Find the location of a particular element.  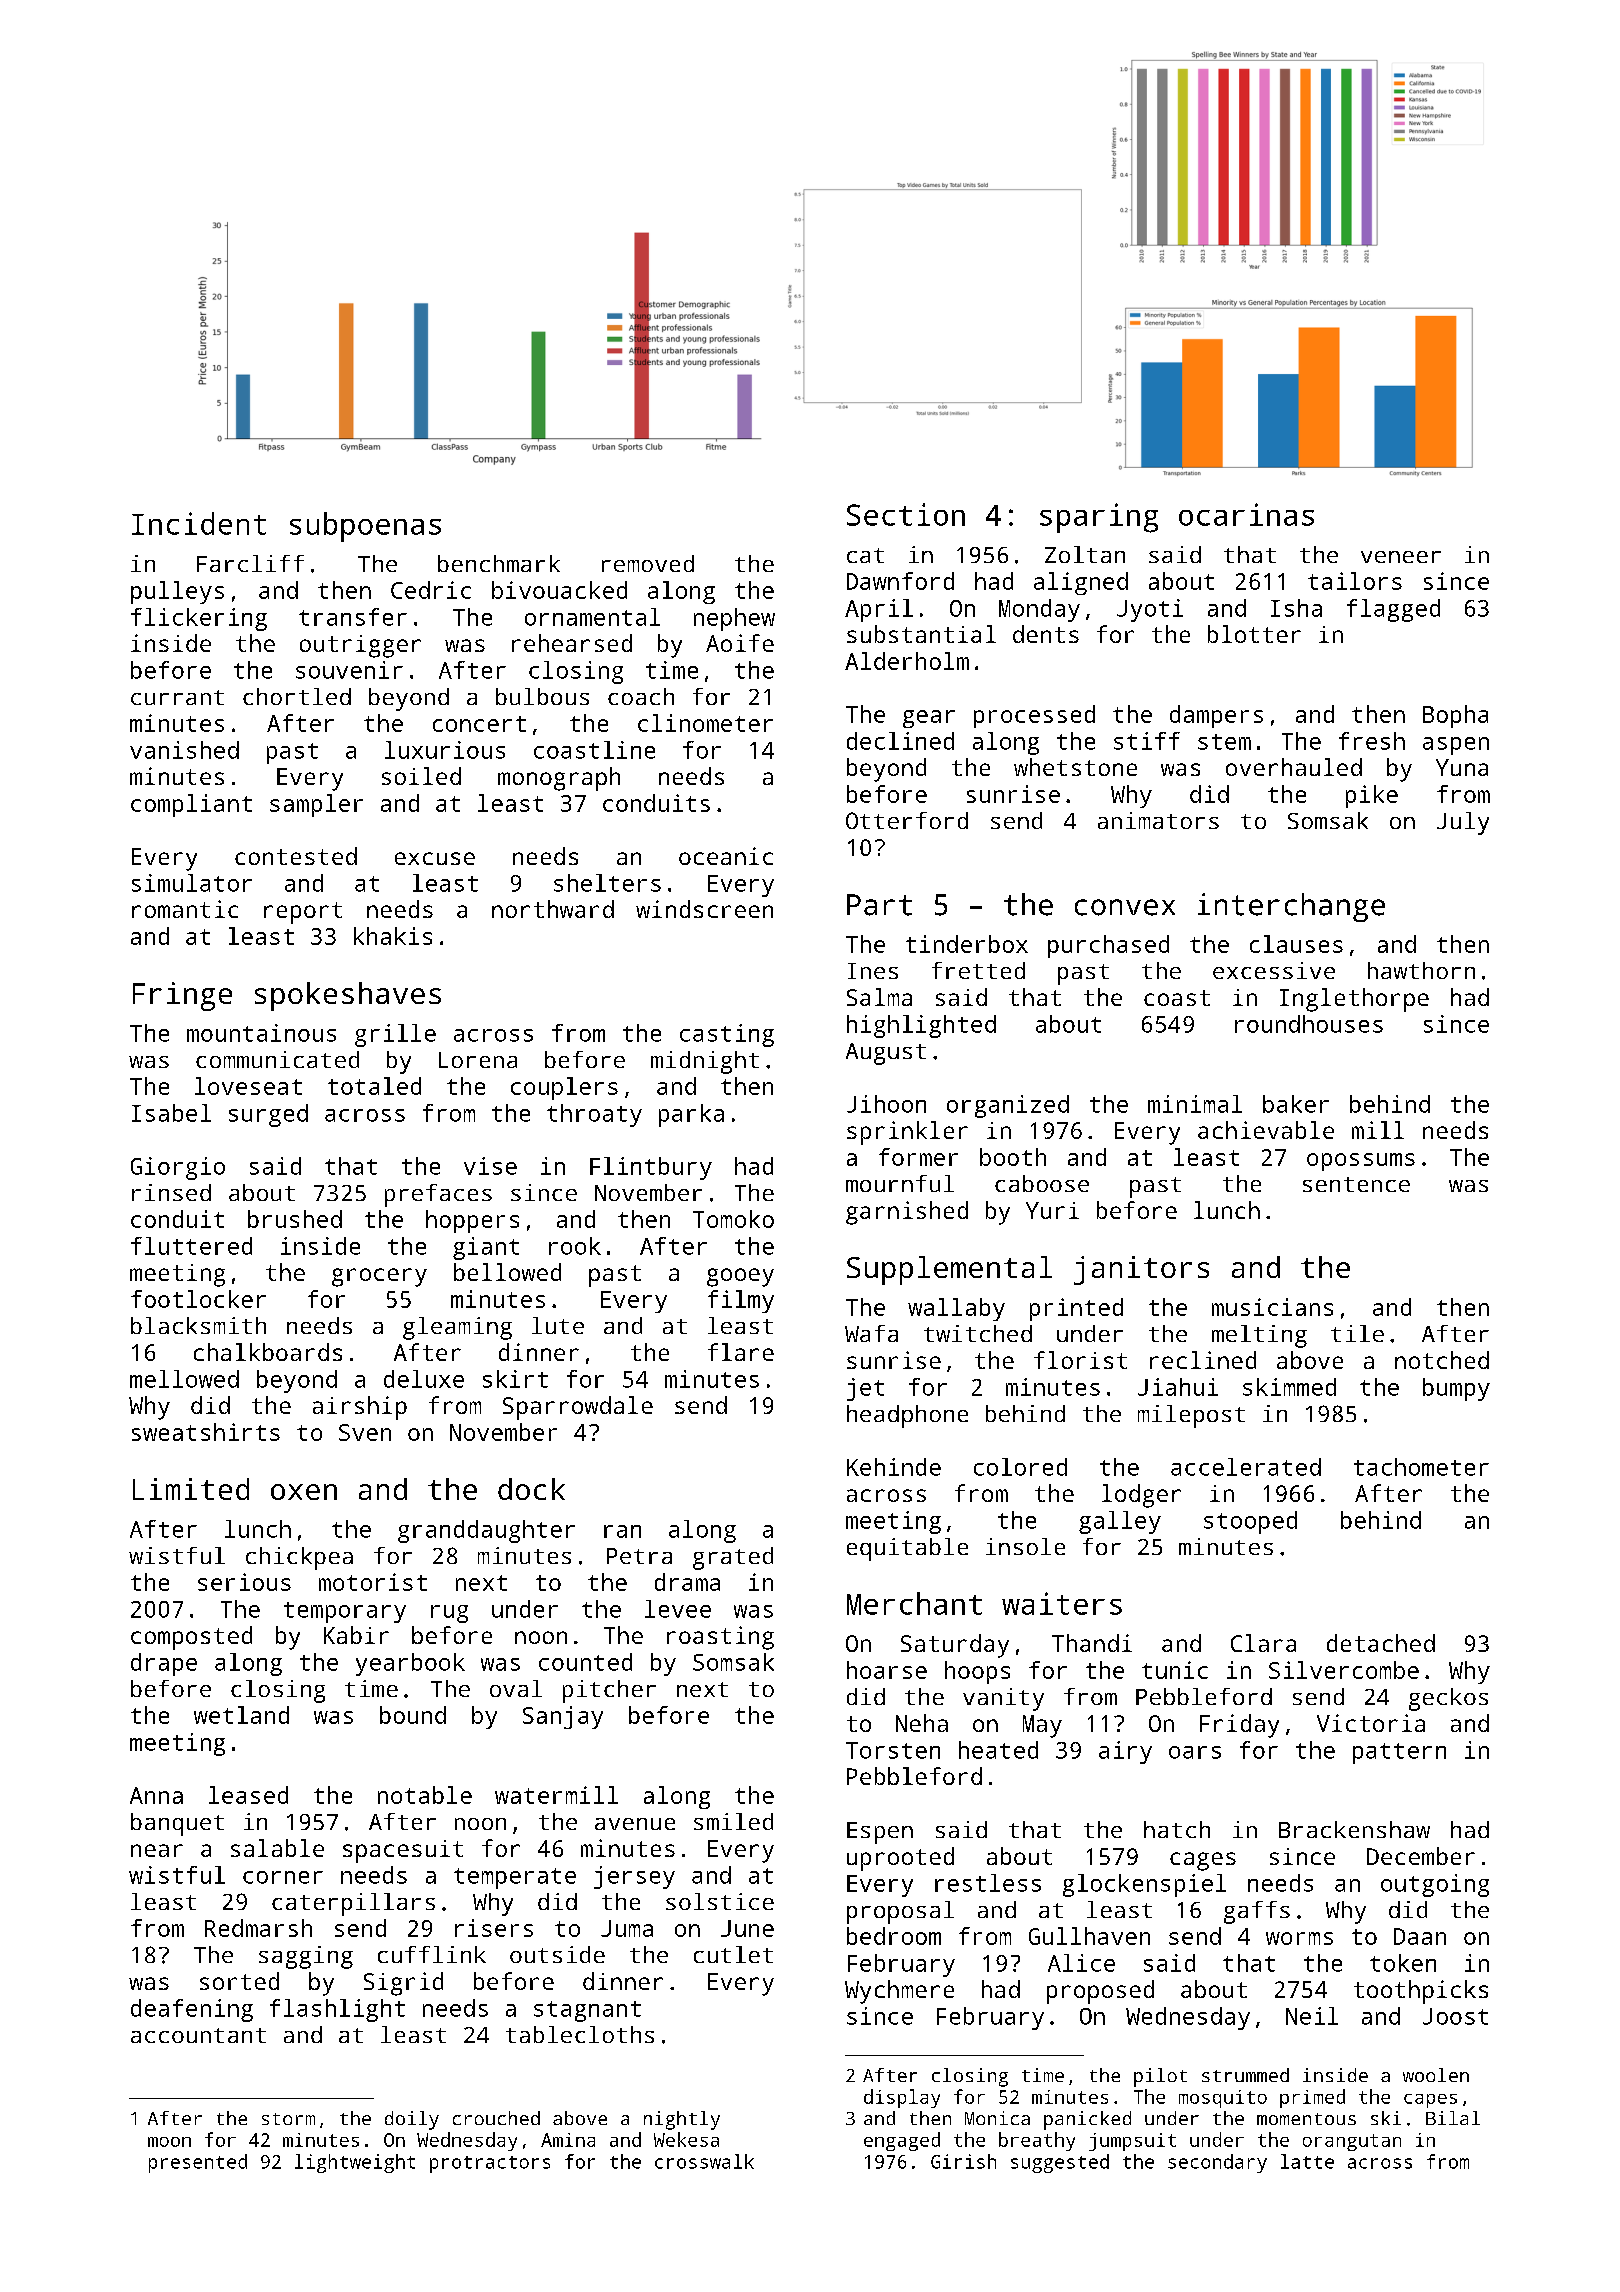

accountant is located at coordinates (198, 2035).
